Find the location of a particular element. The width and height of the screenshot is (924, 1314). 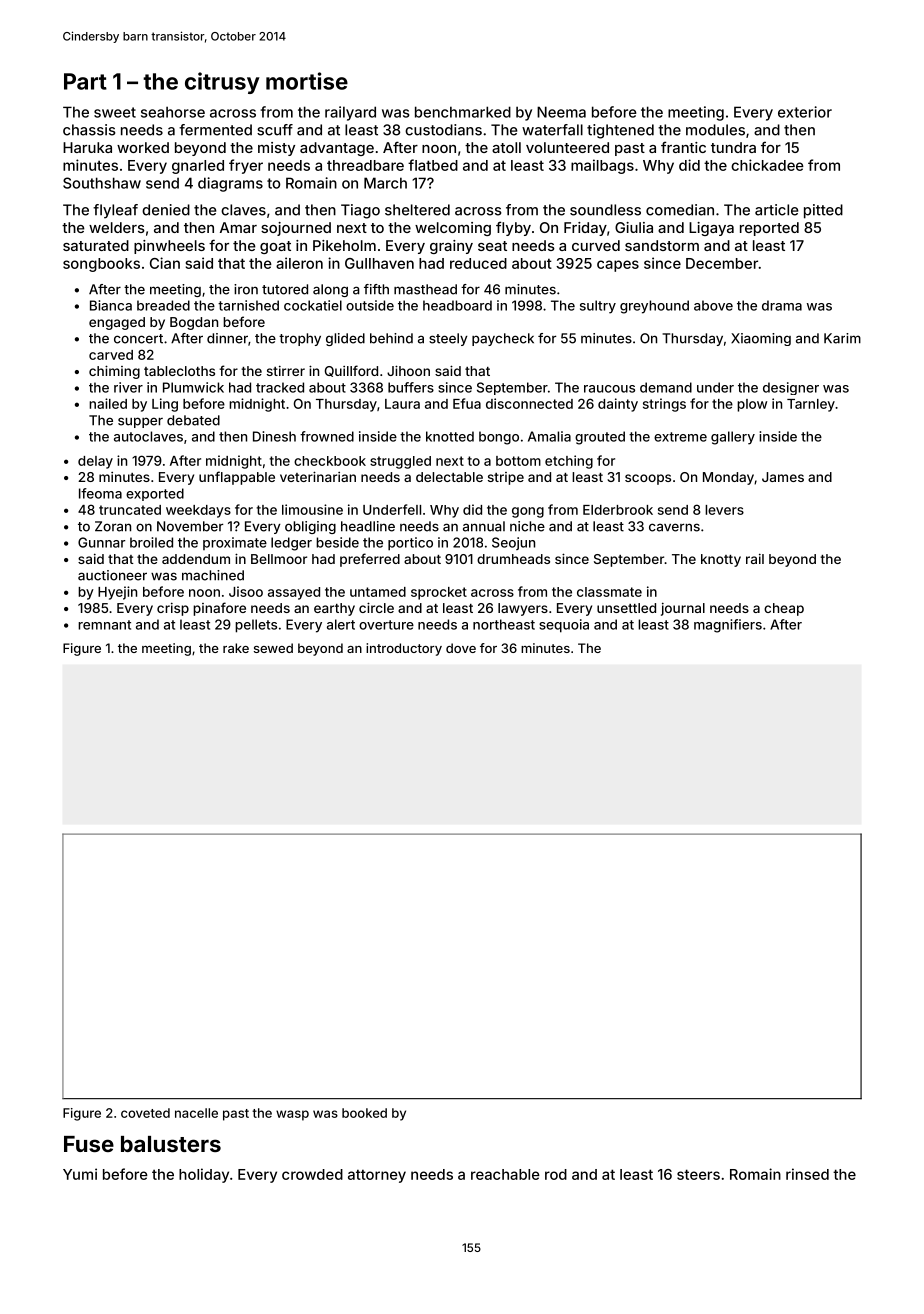

mortise is located at coordinates (307, 81).
